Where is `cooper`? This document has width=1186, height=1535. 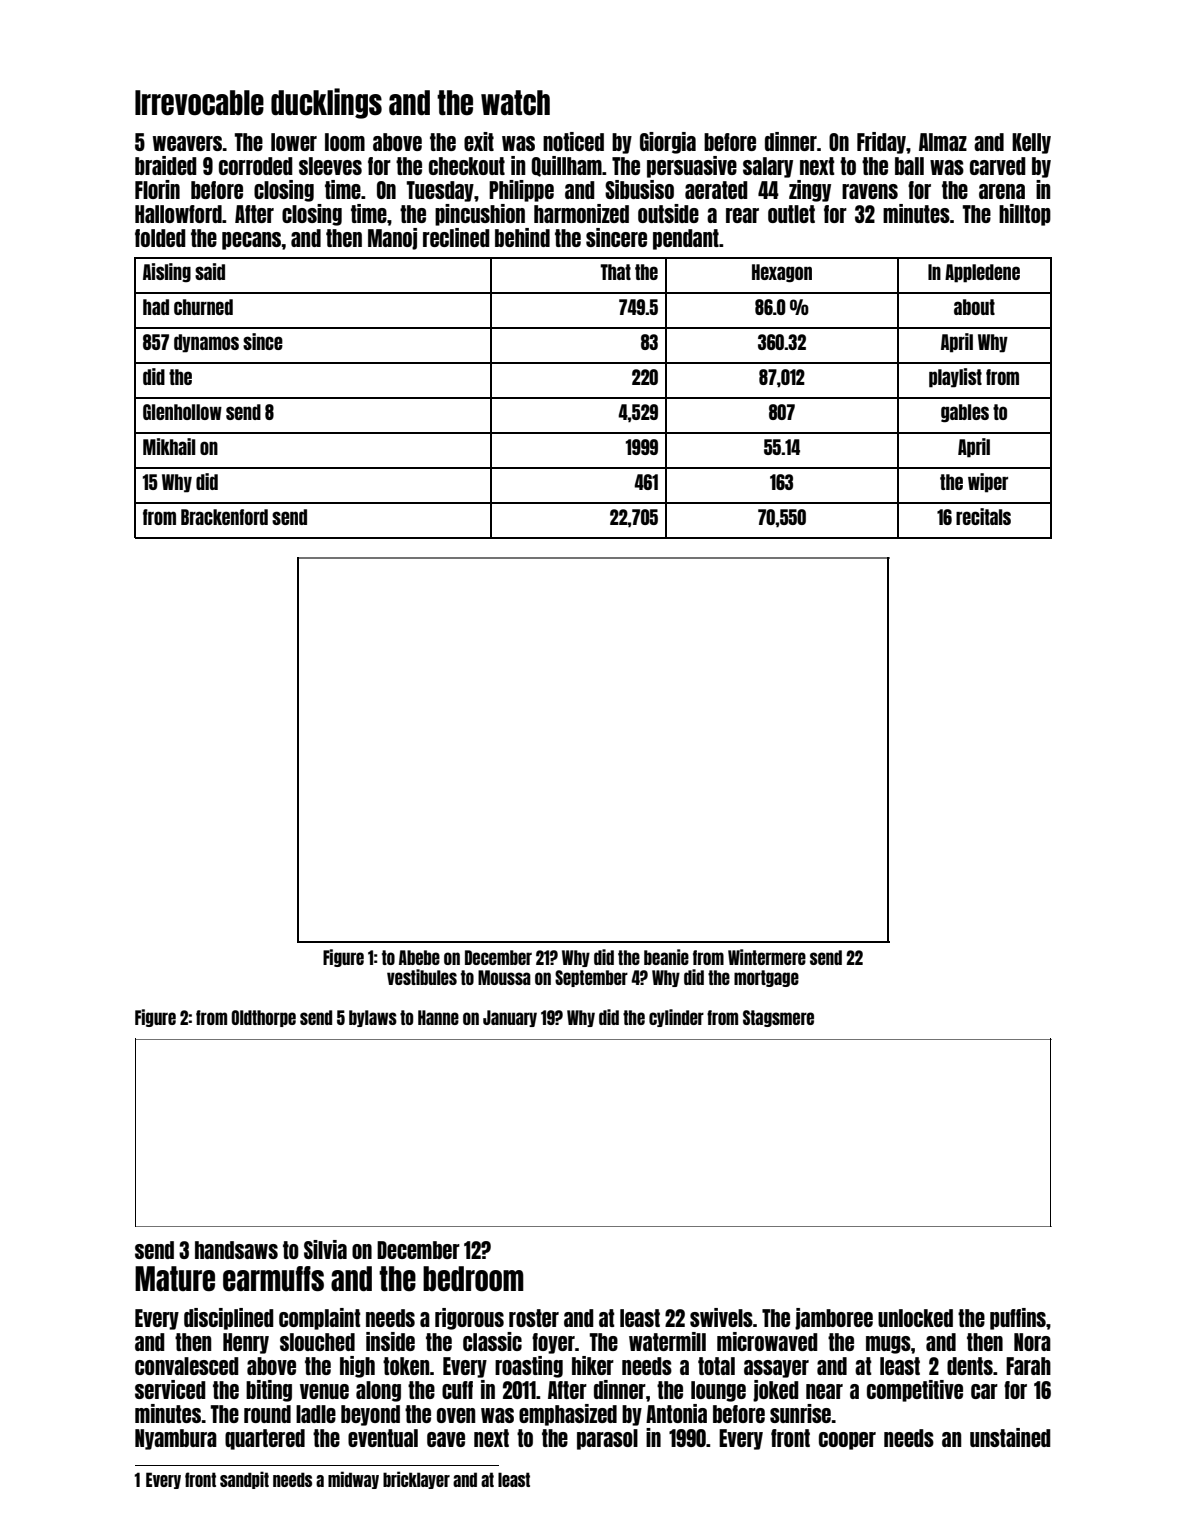 cooper is located at coordinates (847, 1441).
